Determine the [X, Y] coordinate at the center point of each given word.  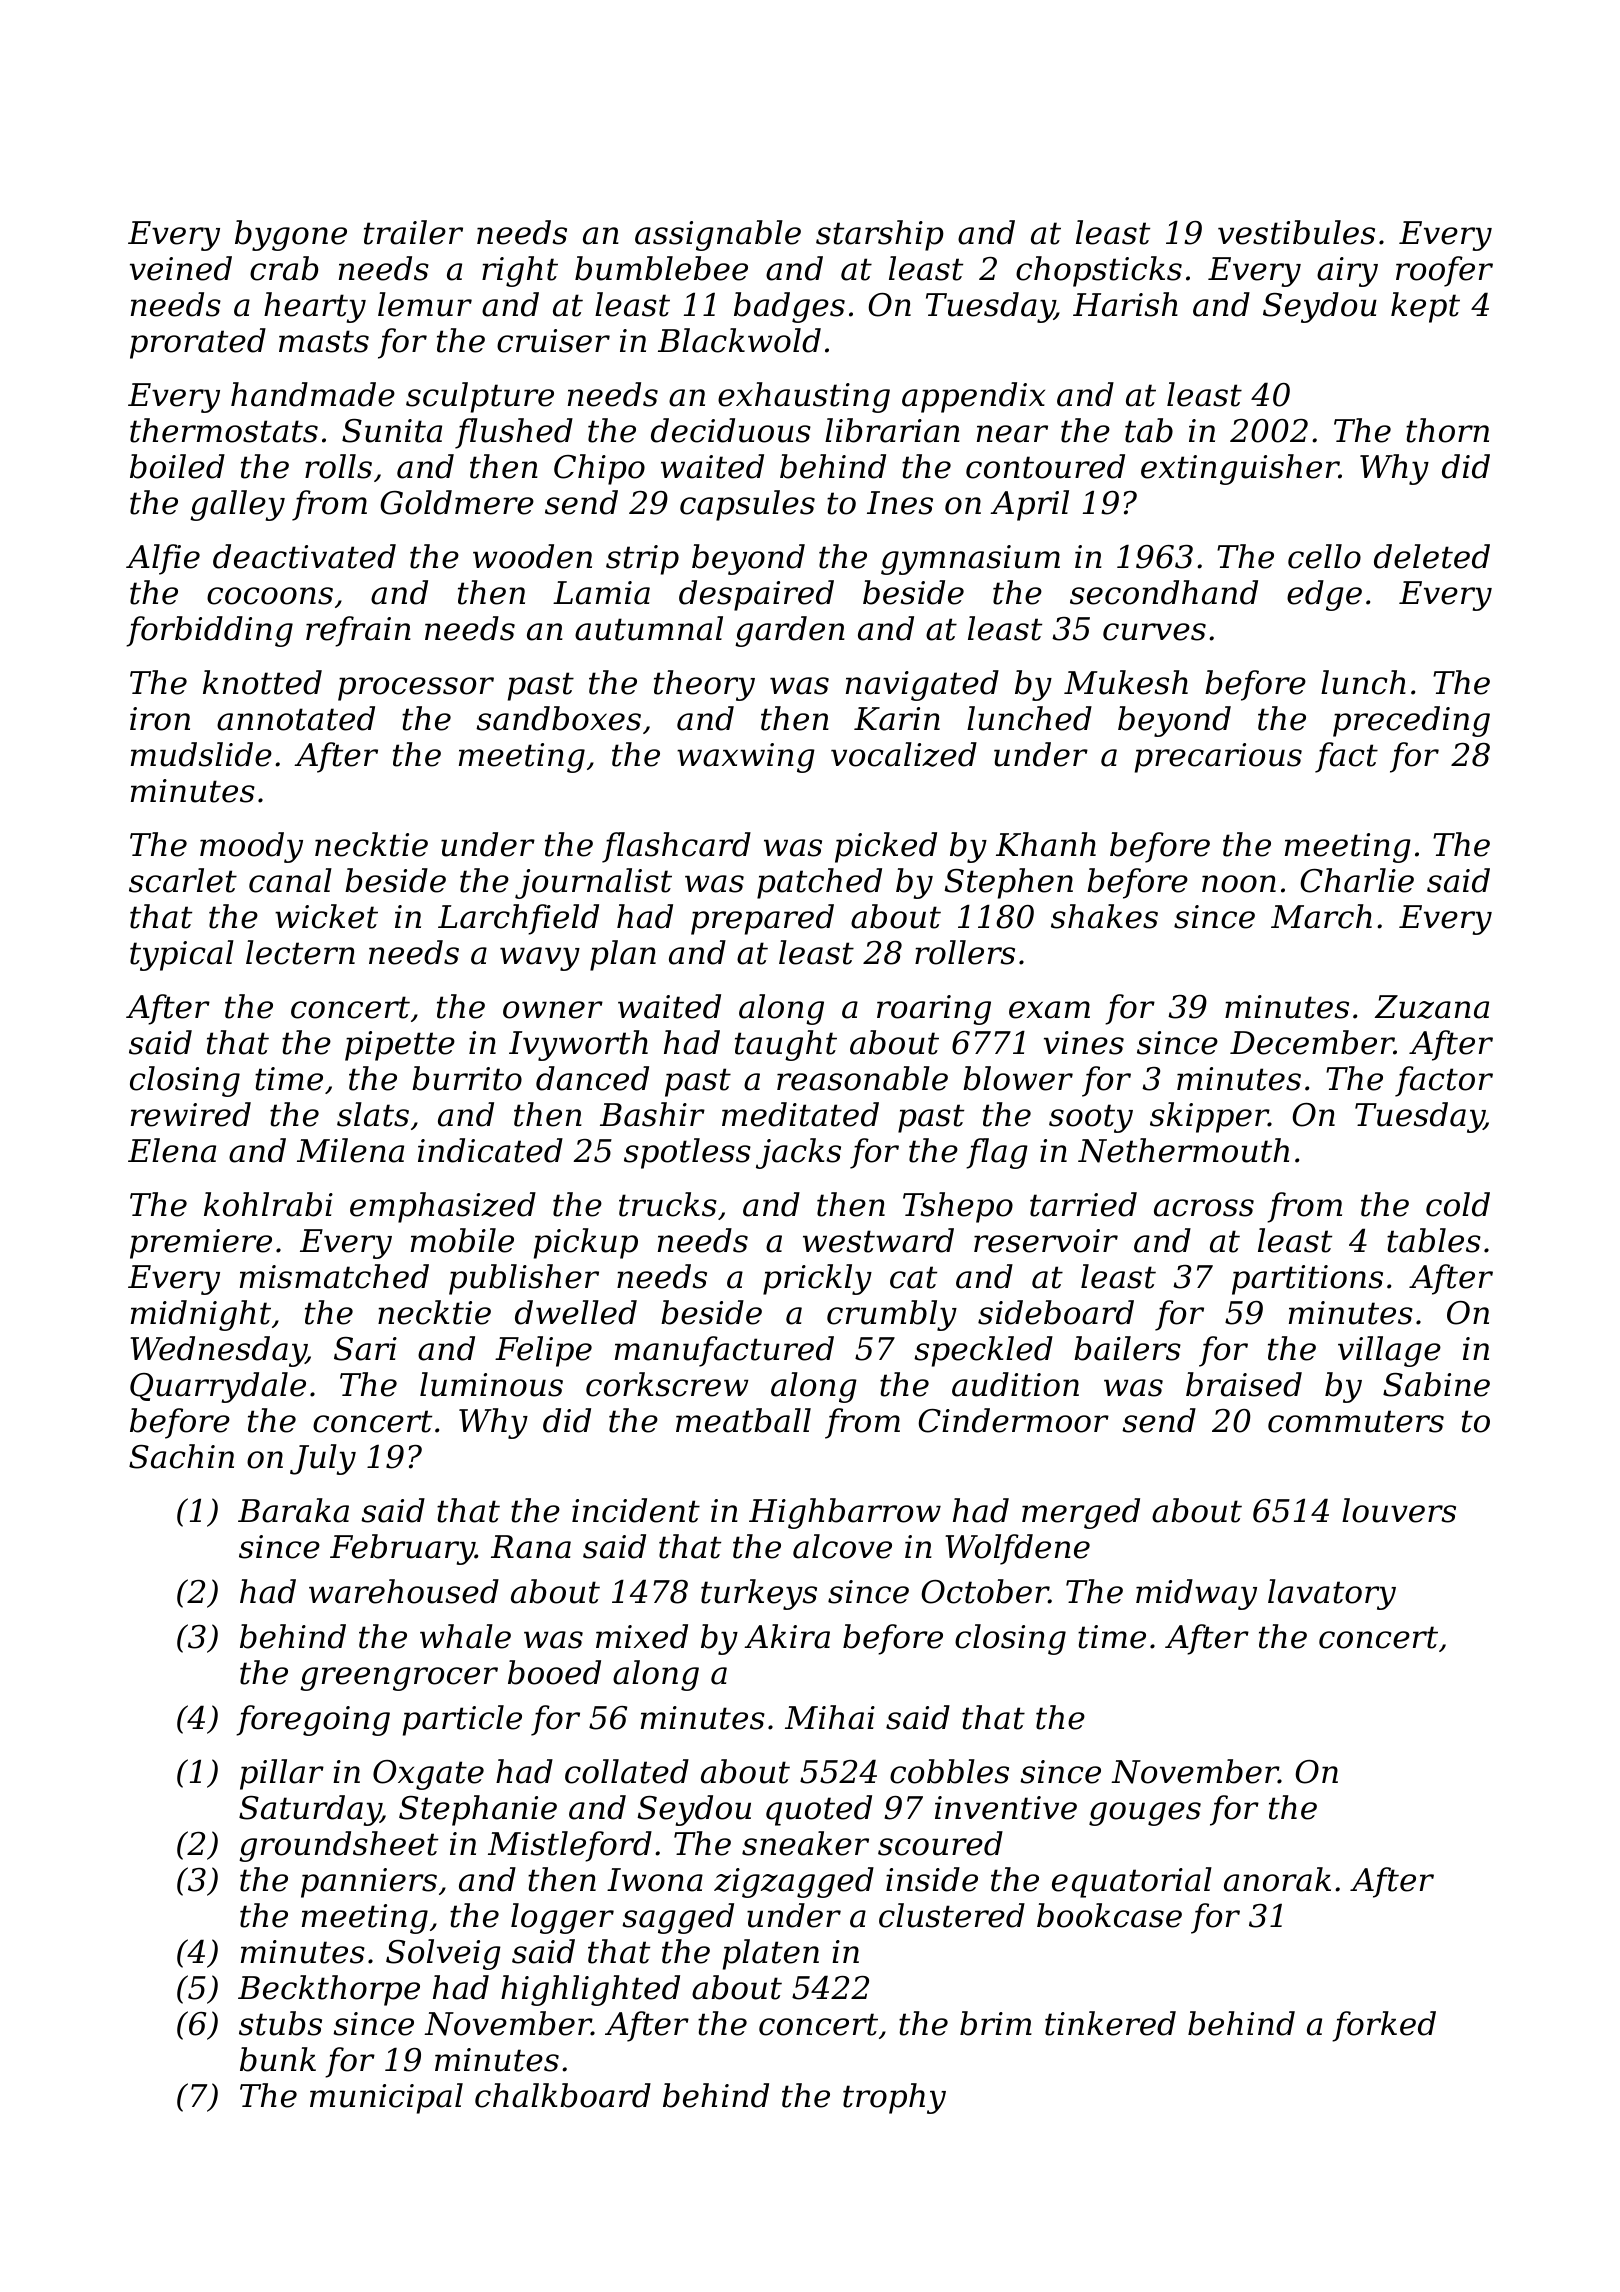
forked [1384, 2026]
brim [996, 2023]
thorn [1447, 430]
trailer [413, 232]
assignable [718, 235]
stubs [280, 2023]
